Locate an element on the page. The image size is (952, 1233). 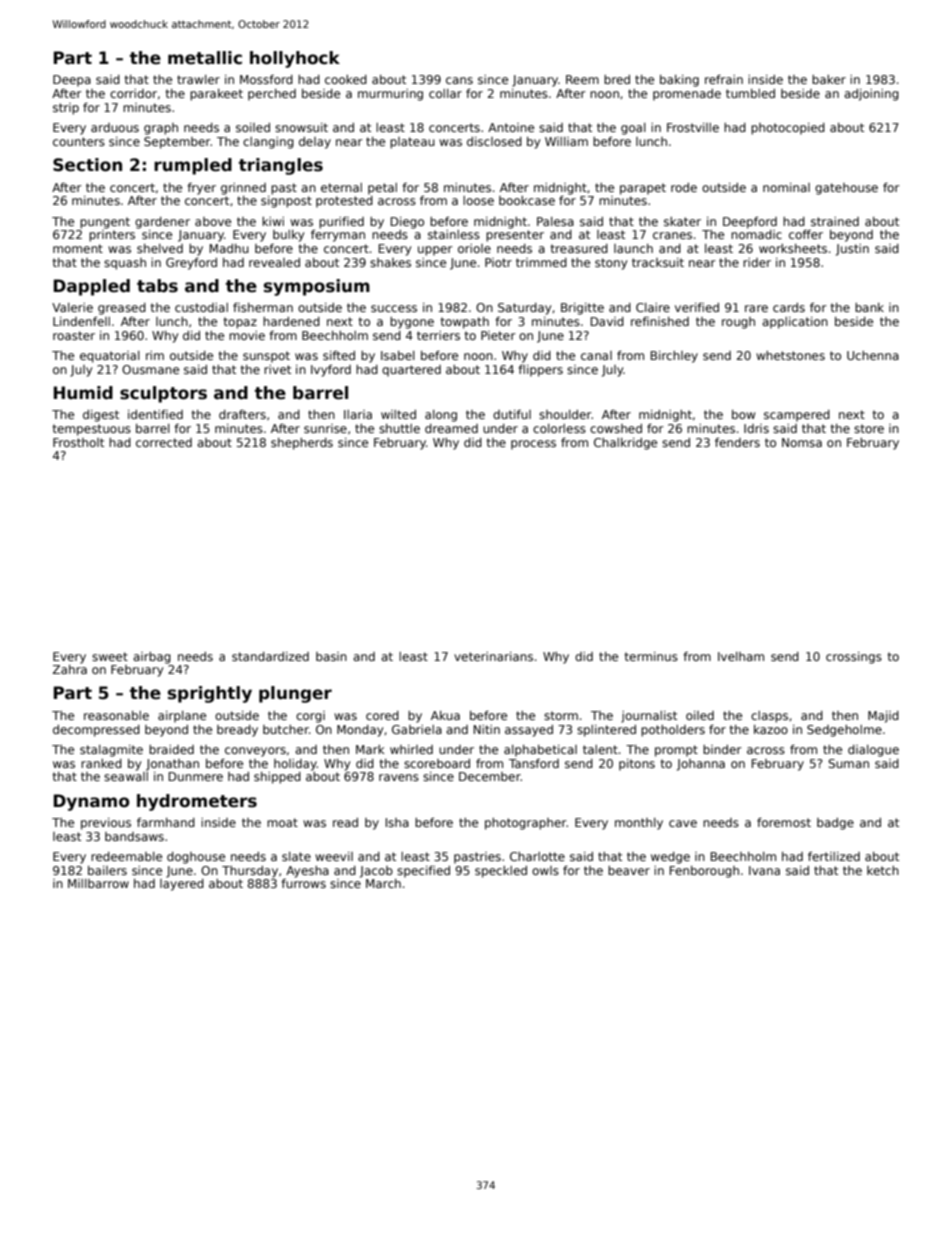
colorless is located at coordinates (559, 428).
